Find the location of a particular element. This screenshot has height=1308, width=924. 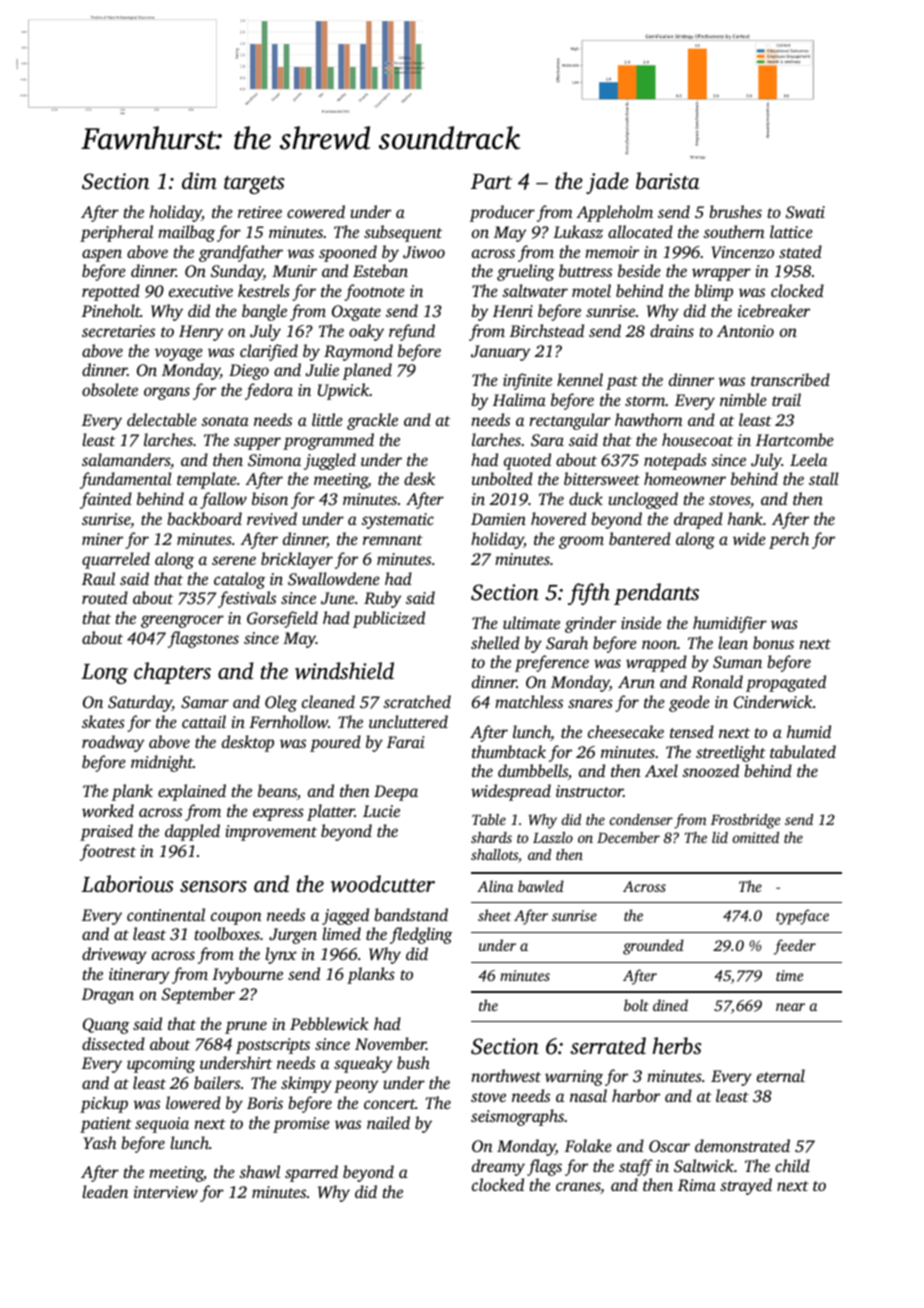

poured is located at coordinates (335, 743).
